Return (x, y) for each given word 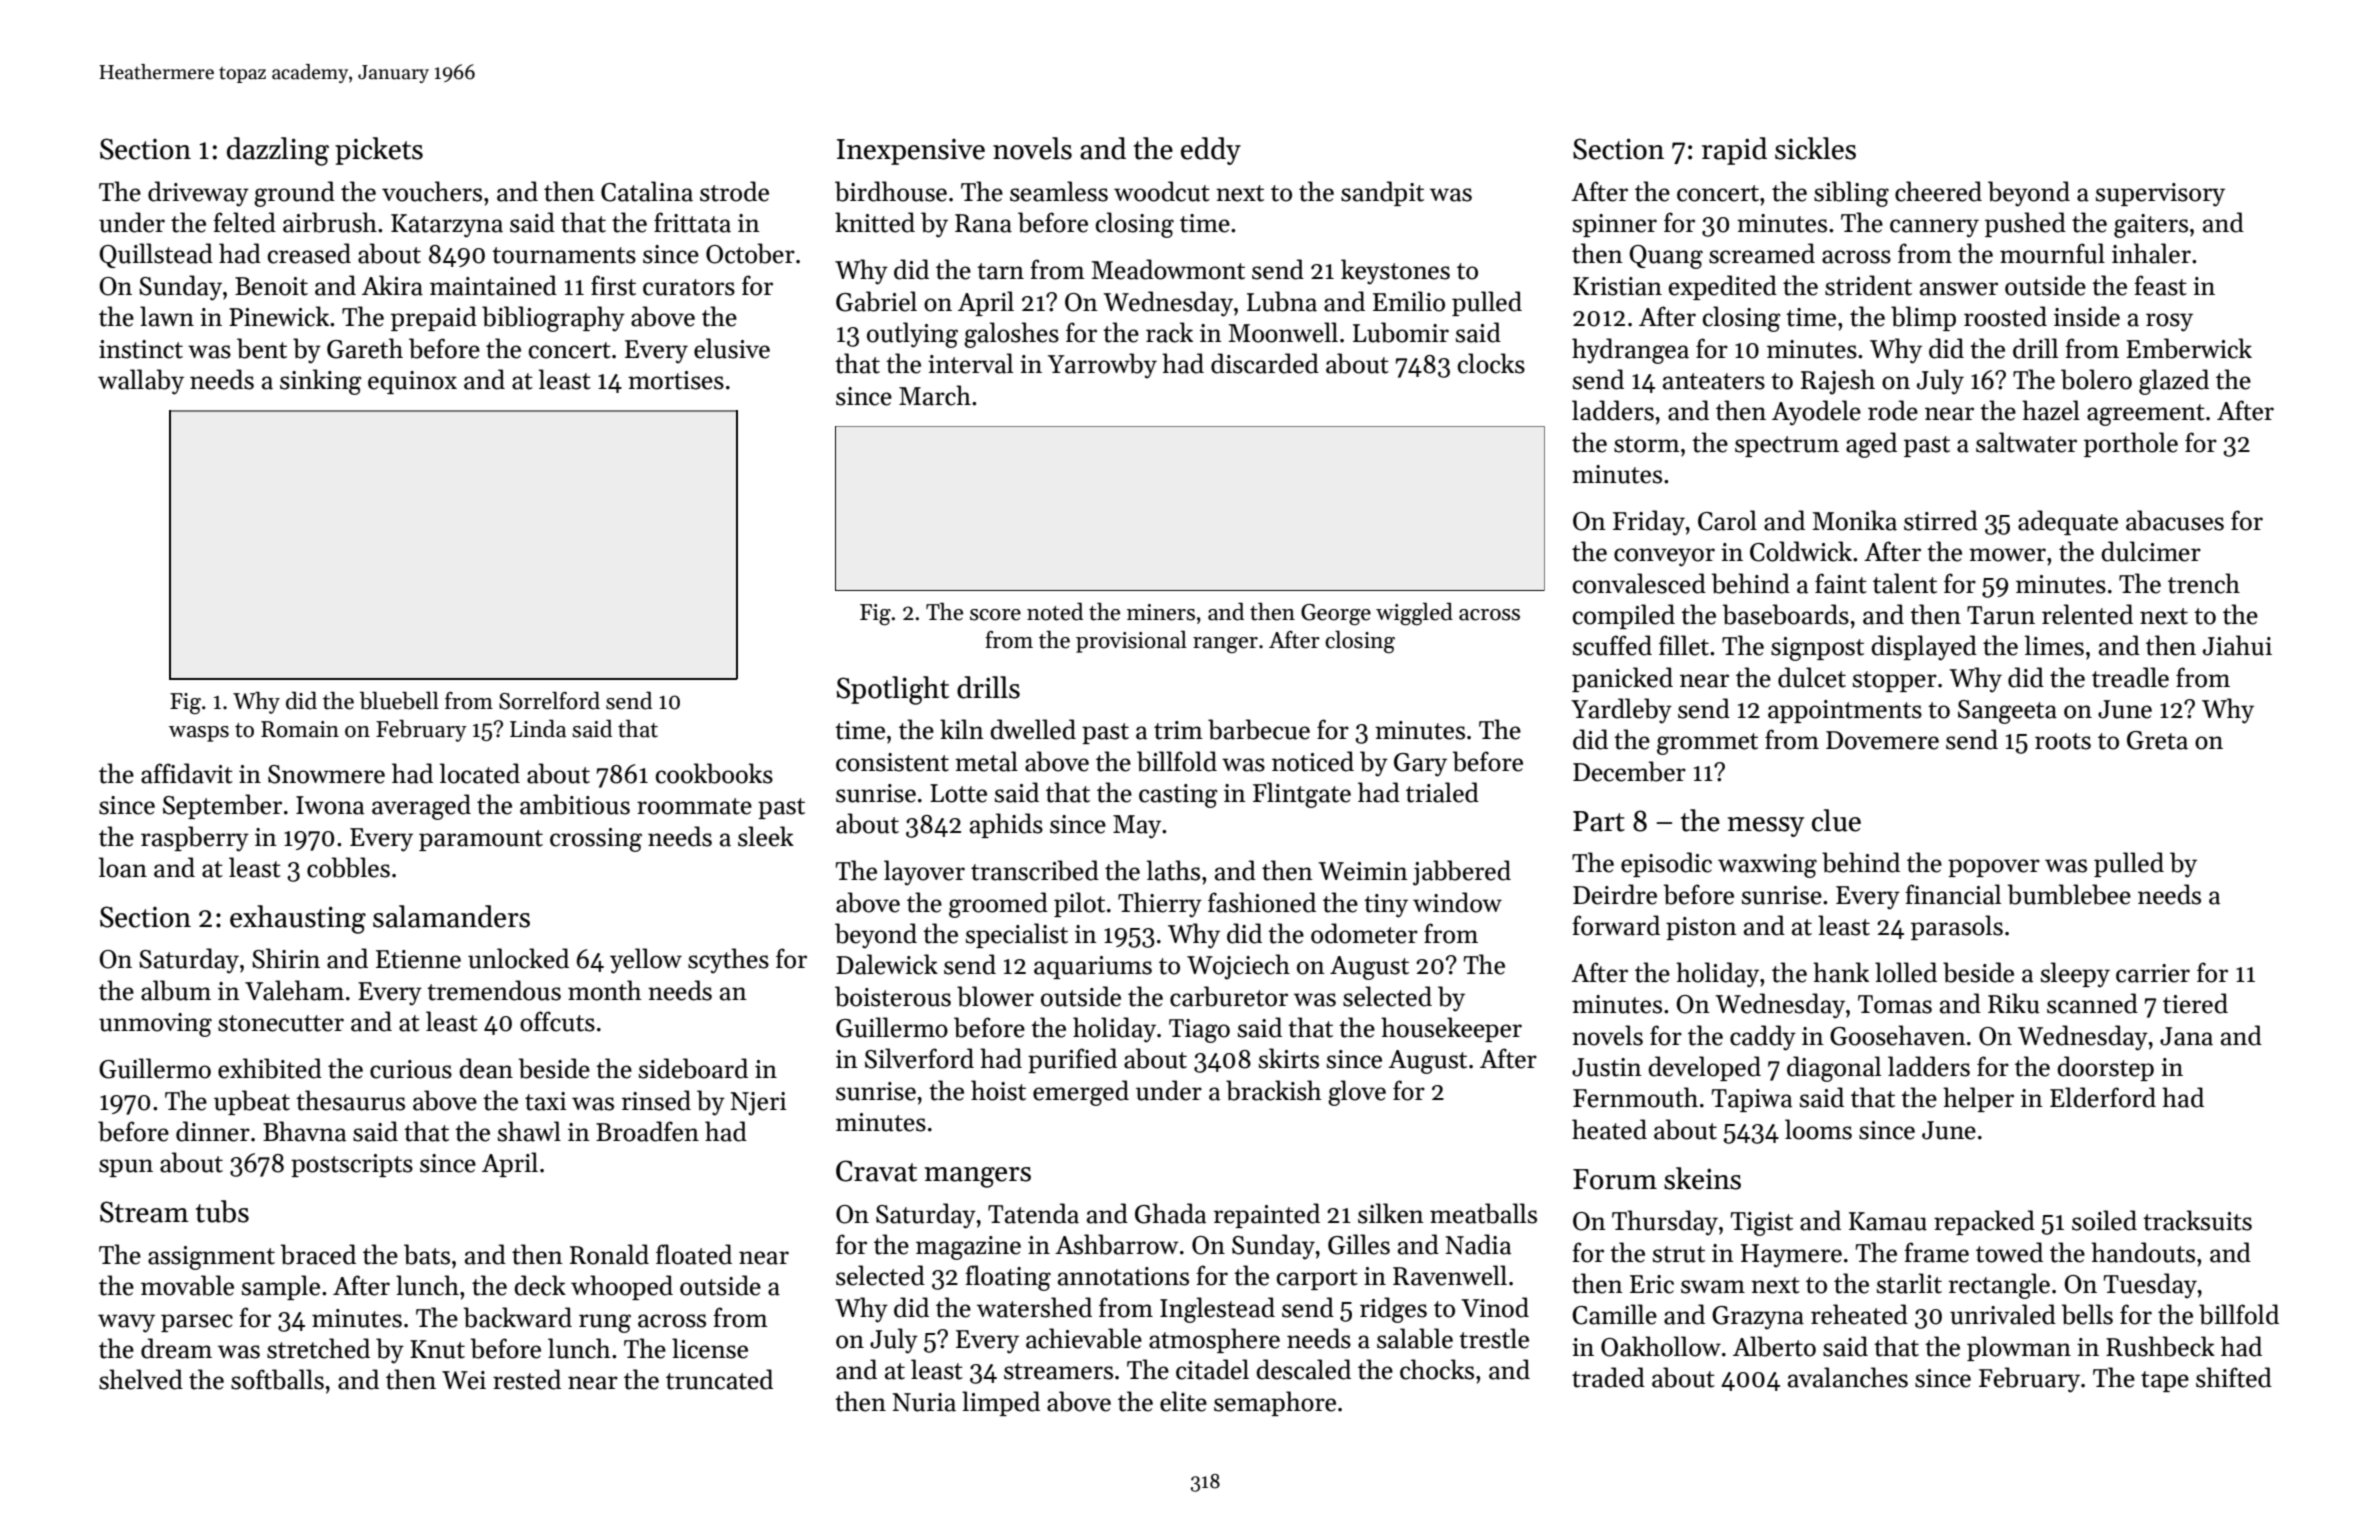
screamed (1762, 253)
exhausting (298, 919)
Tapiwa (1752, 1100)
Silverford (919, 1058)
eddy (1211, 151)
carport (1317, 1279)
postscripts (352, 1165)
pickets (379, 151)
